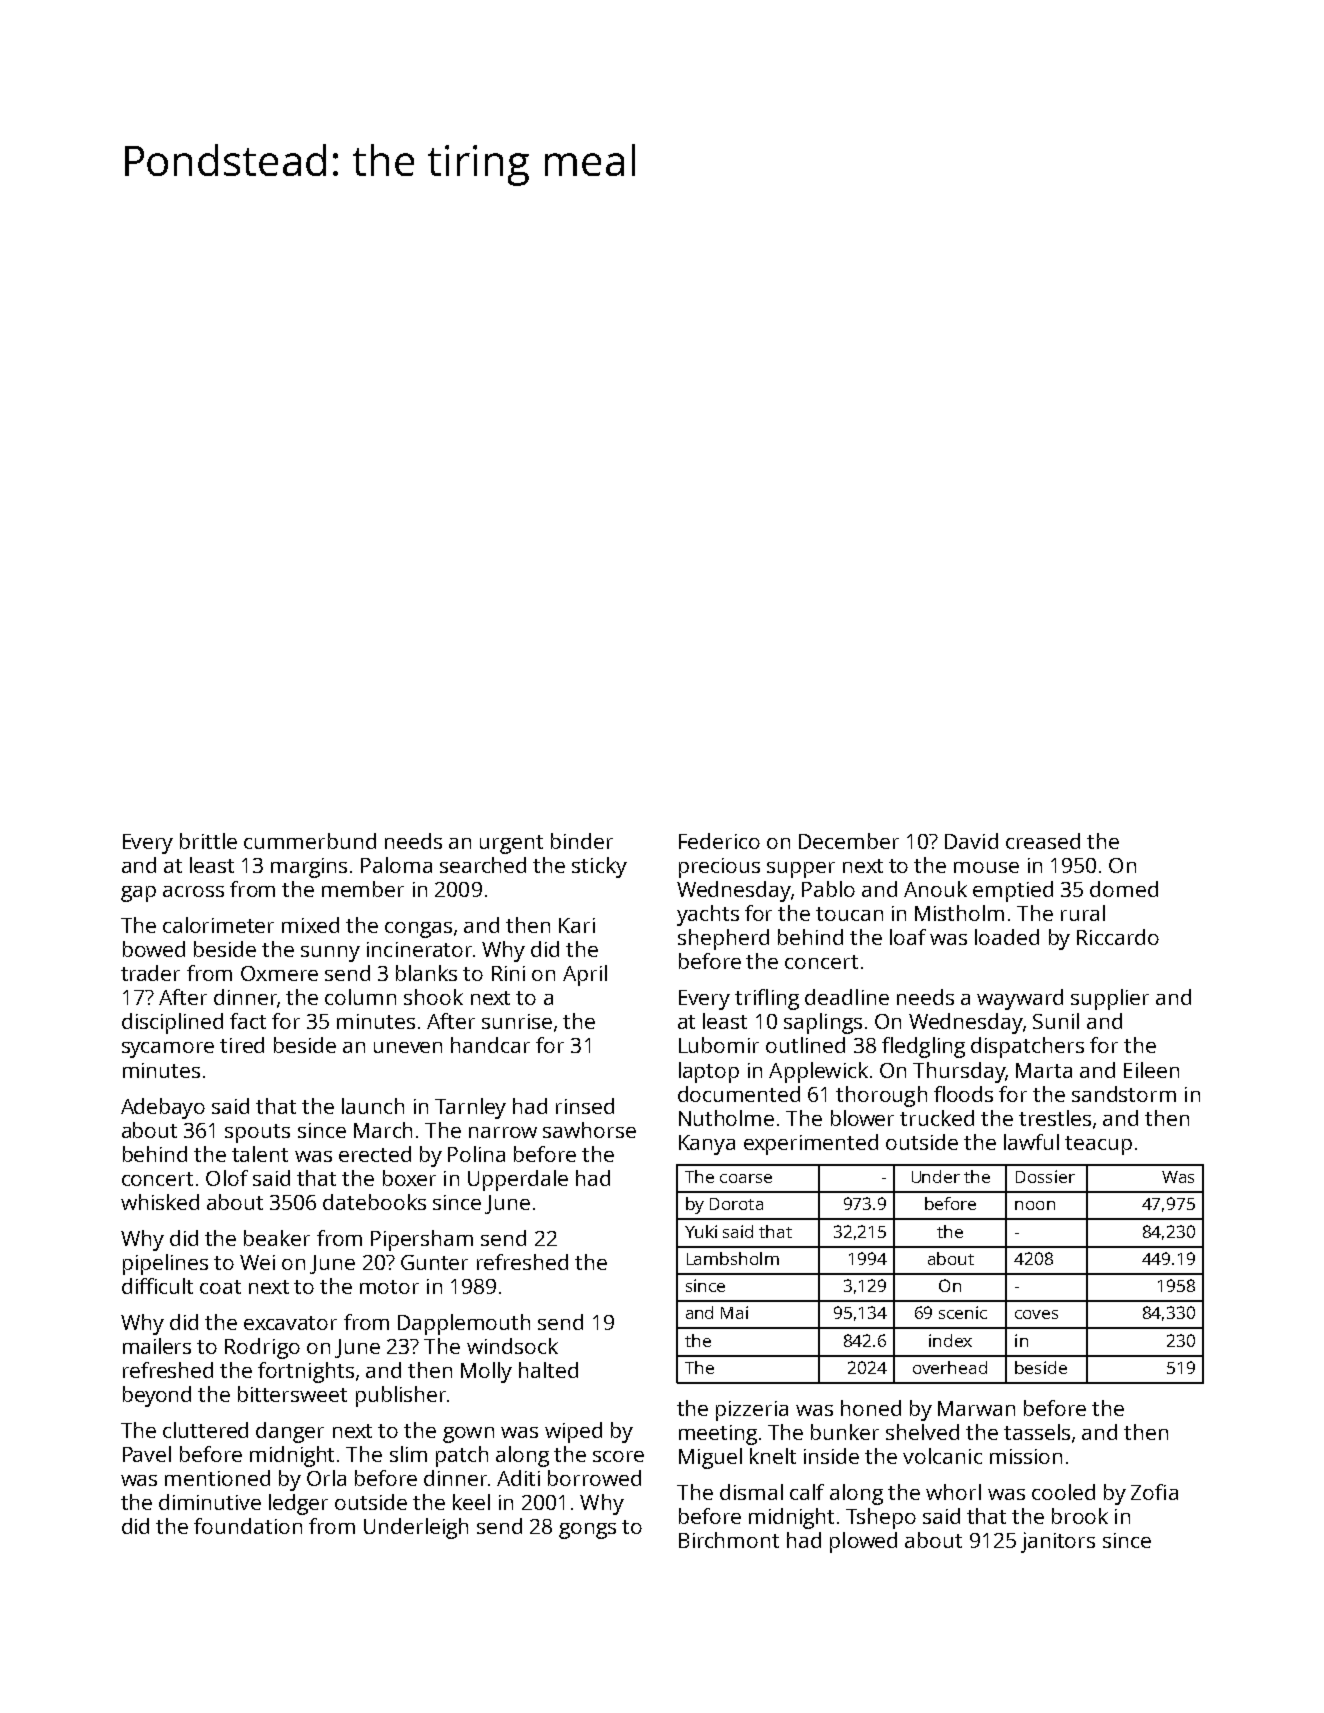  What do you see at coordinates (298, 1504) in the image?
I see `ledger` at bounding box center [298, 1504].
